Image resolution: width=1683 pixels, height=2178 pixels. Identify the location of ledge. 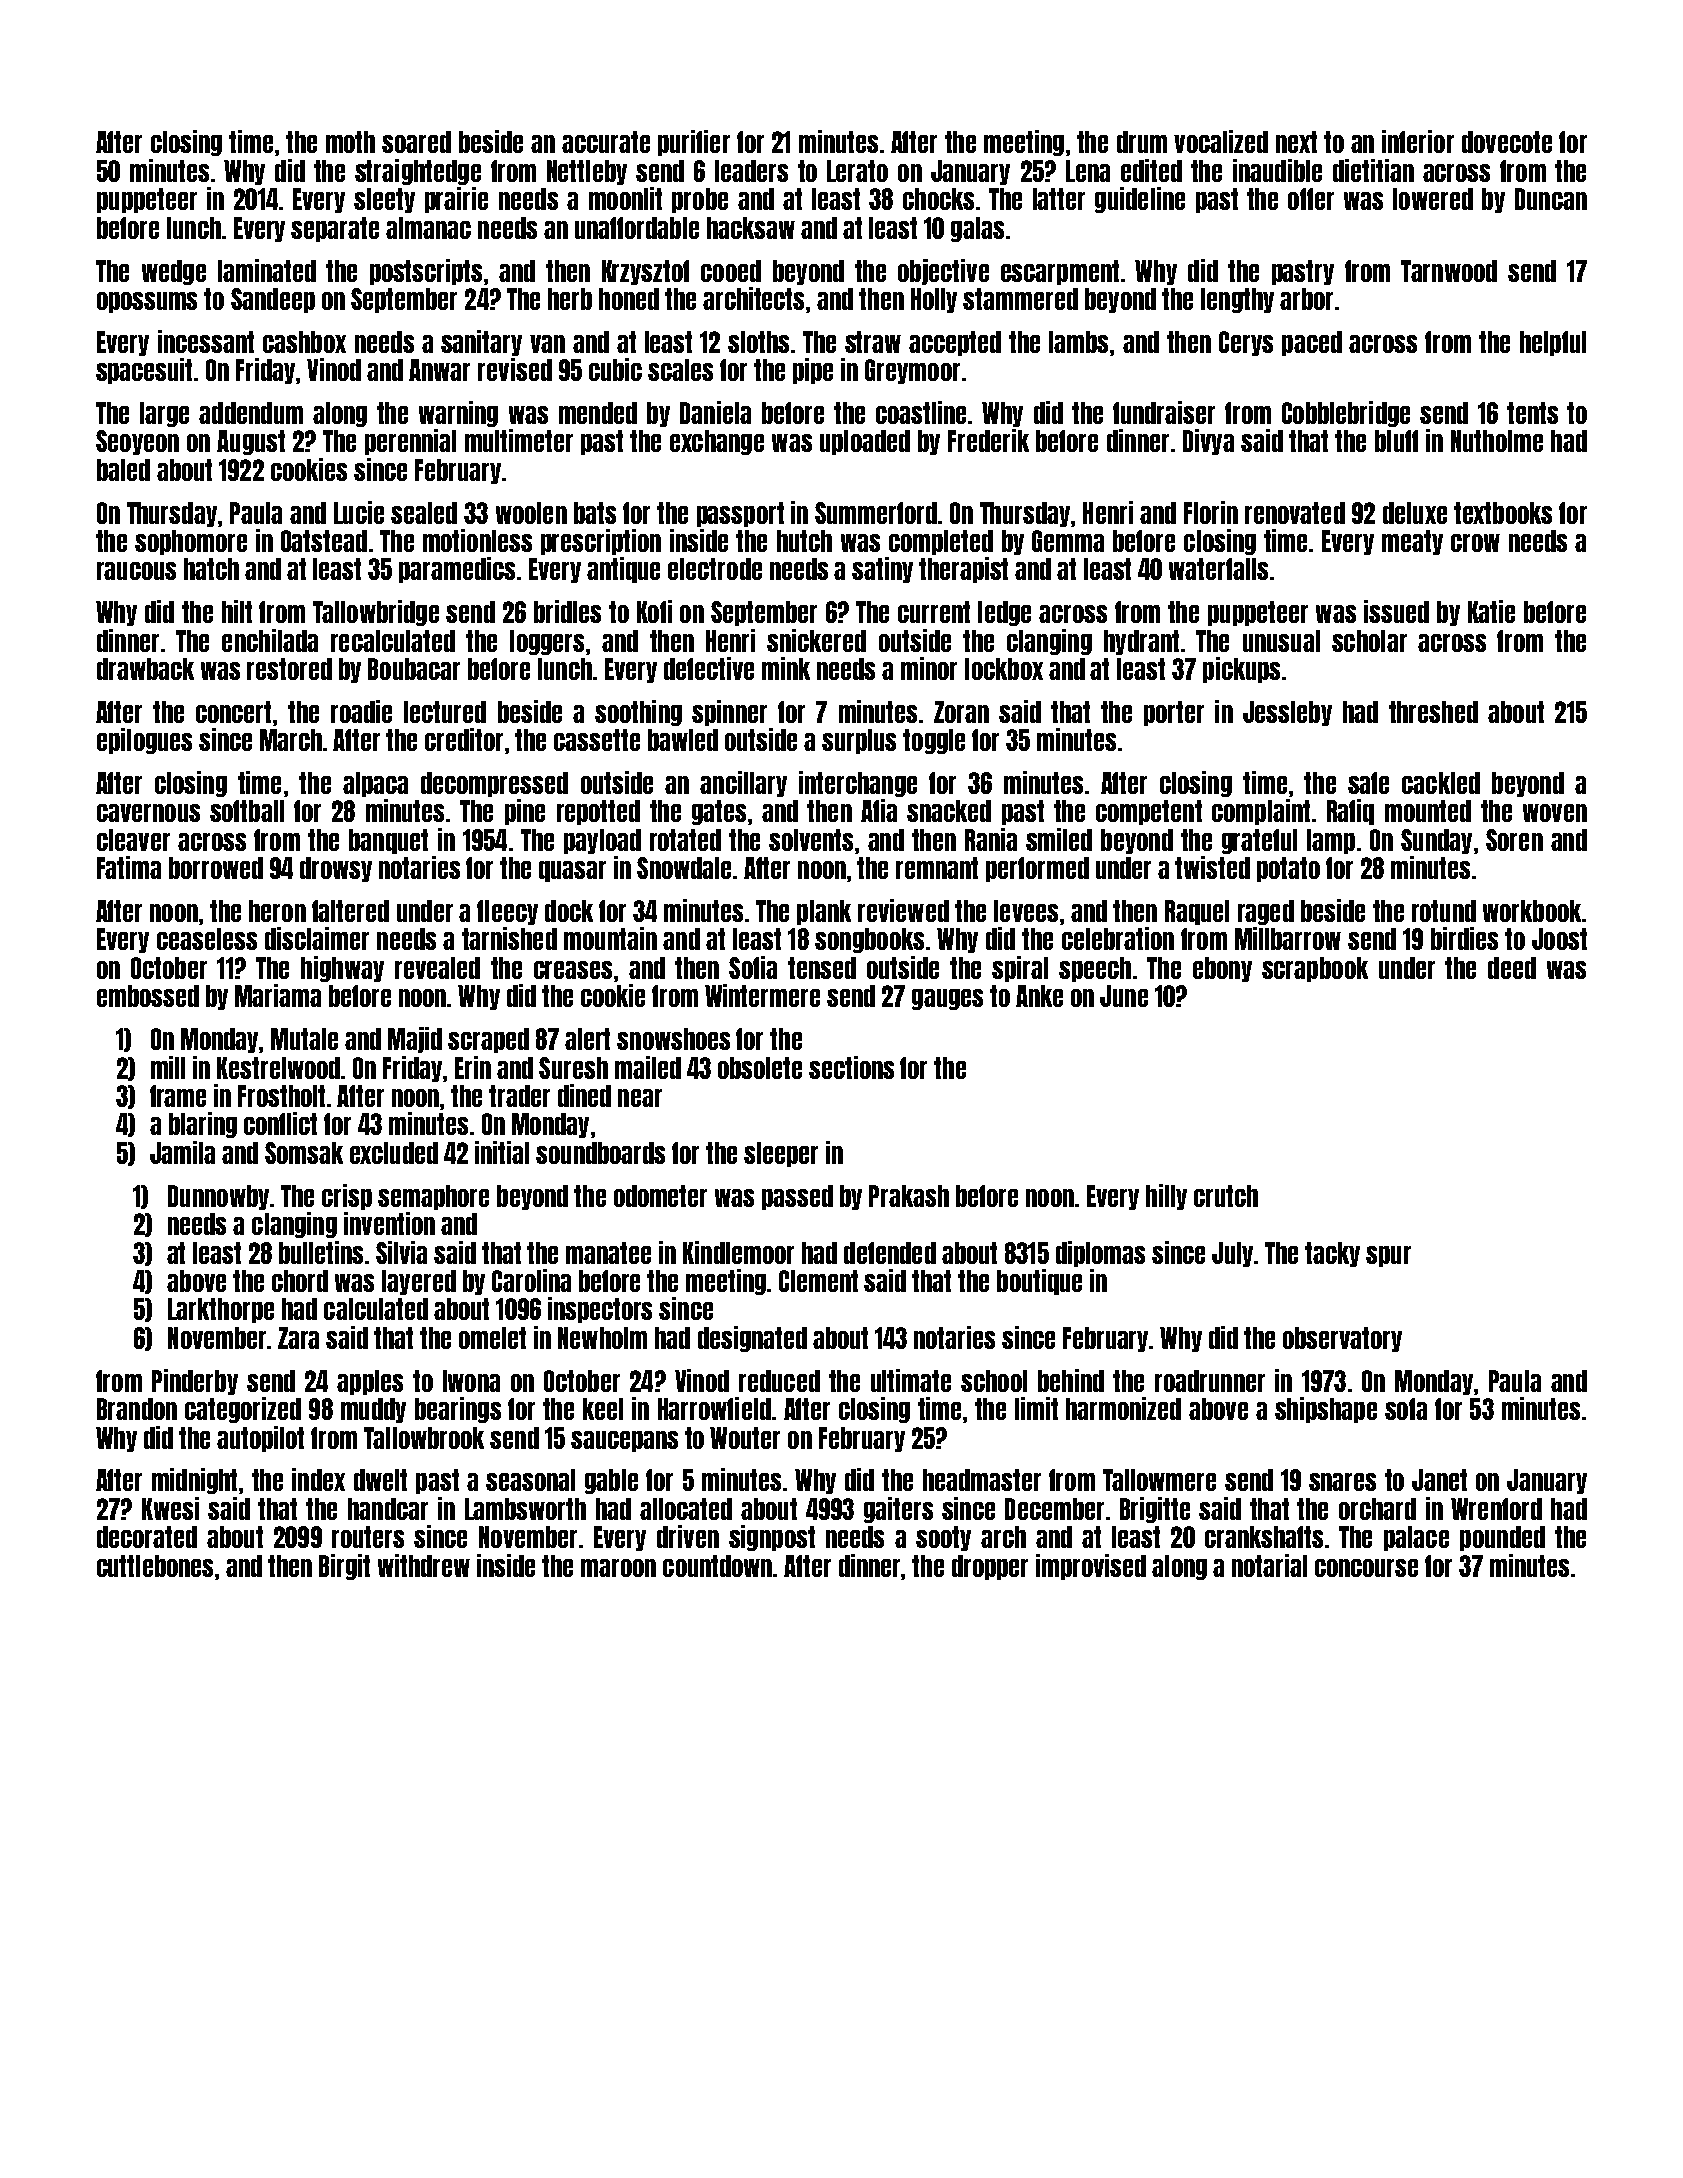
(1004, 613).
